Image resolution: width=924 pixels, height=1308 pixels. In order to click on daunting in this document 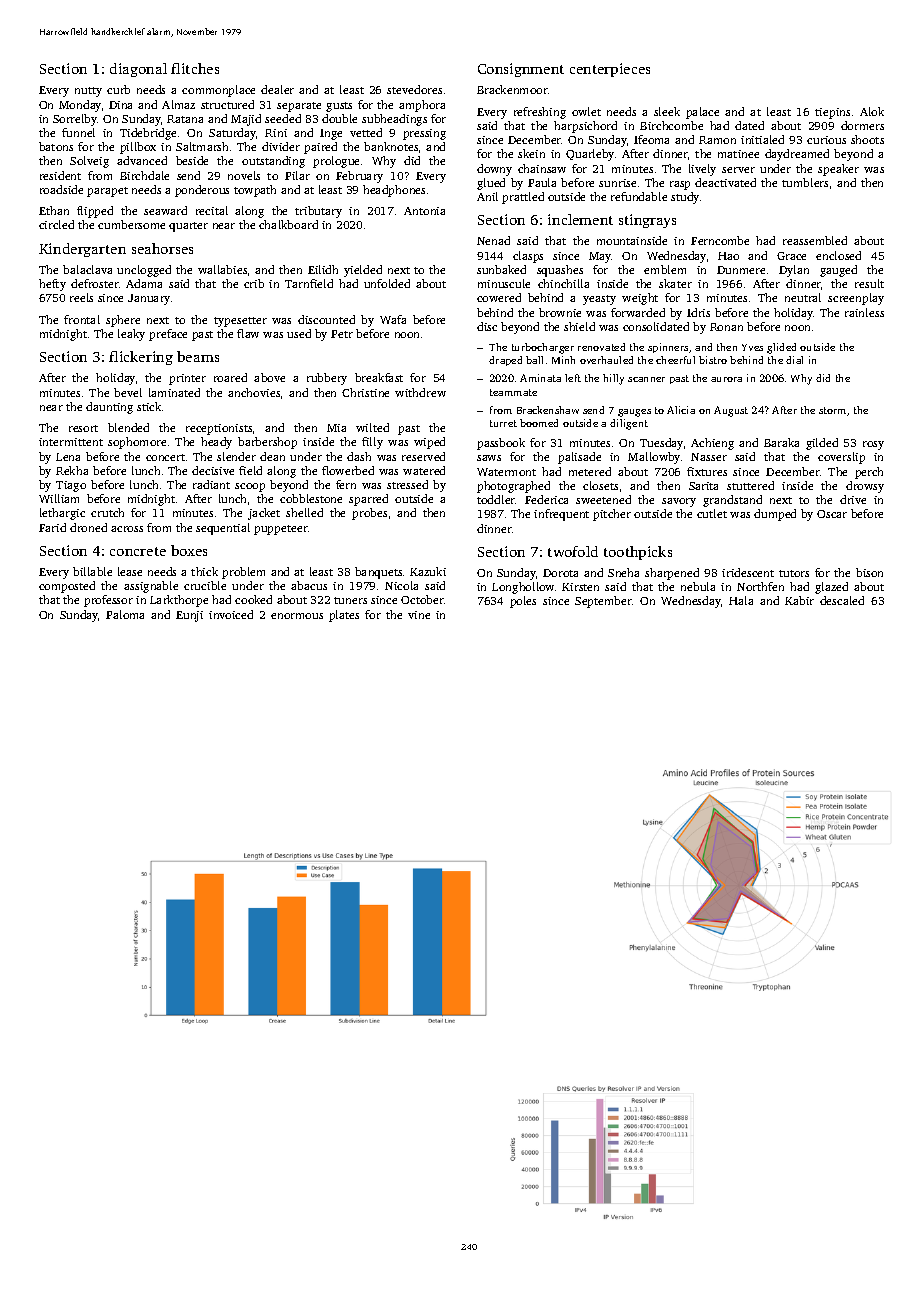, I will do `click(109, 408)`.
